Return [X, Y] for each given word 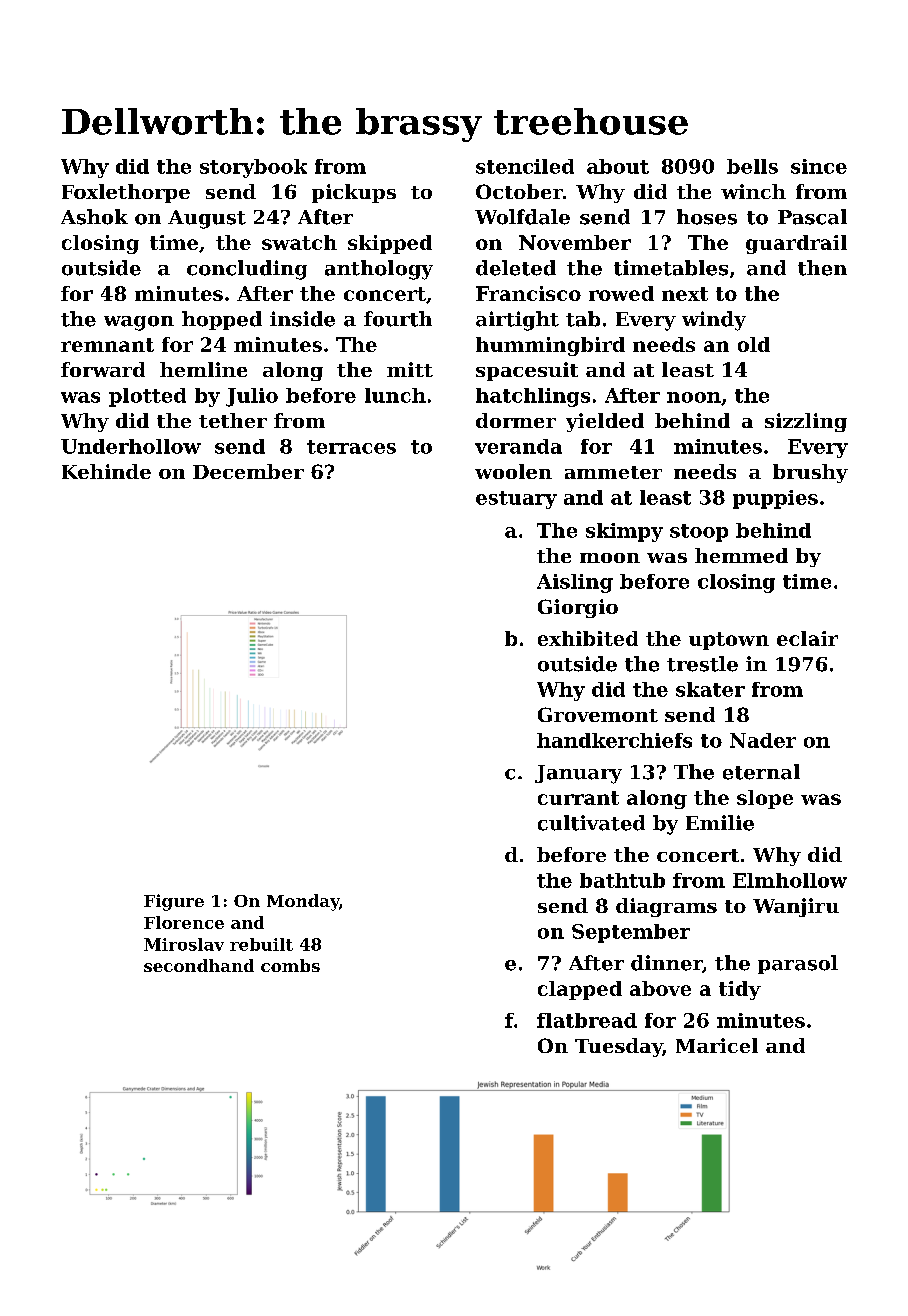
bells [752, 166]
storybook [253, 168]
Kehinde [106, 471]
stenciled [525, 166]
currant [578, 798]
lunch [395, 395]
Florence [184, 922]
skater [710, 689]
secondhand [199, 965]
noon [694, 397]
